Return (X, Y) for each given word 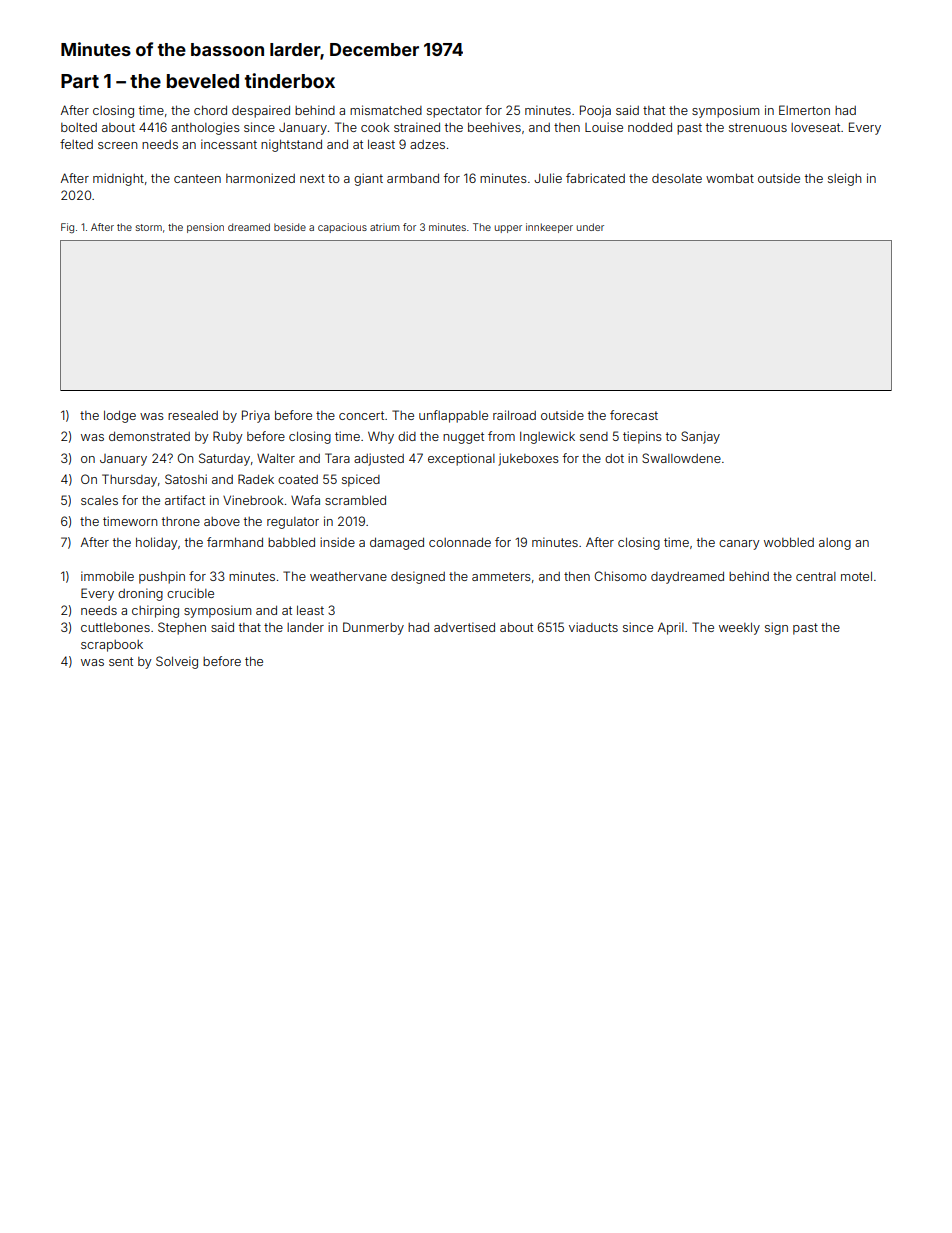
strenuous (758, 127)
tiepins (642, 437)
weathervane (348, 576)
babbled (291, 542)
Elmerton (804, 110)
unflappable (453, 416)
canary (739, 545)
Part (80, 81)
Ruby (228, 437)
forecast (634, 415)
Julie (548, 178)
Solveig (177, 662)
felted (76, 144)
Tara (337, 458)
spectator (454, 112)
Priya (256, 416)
